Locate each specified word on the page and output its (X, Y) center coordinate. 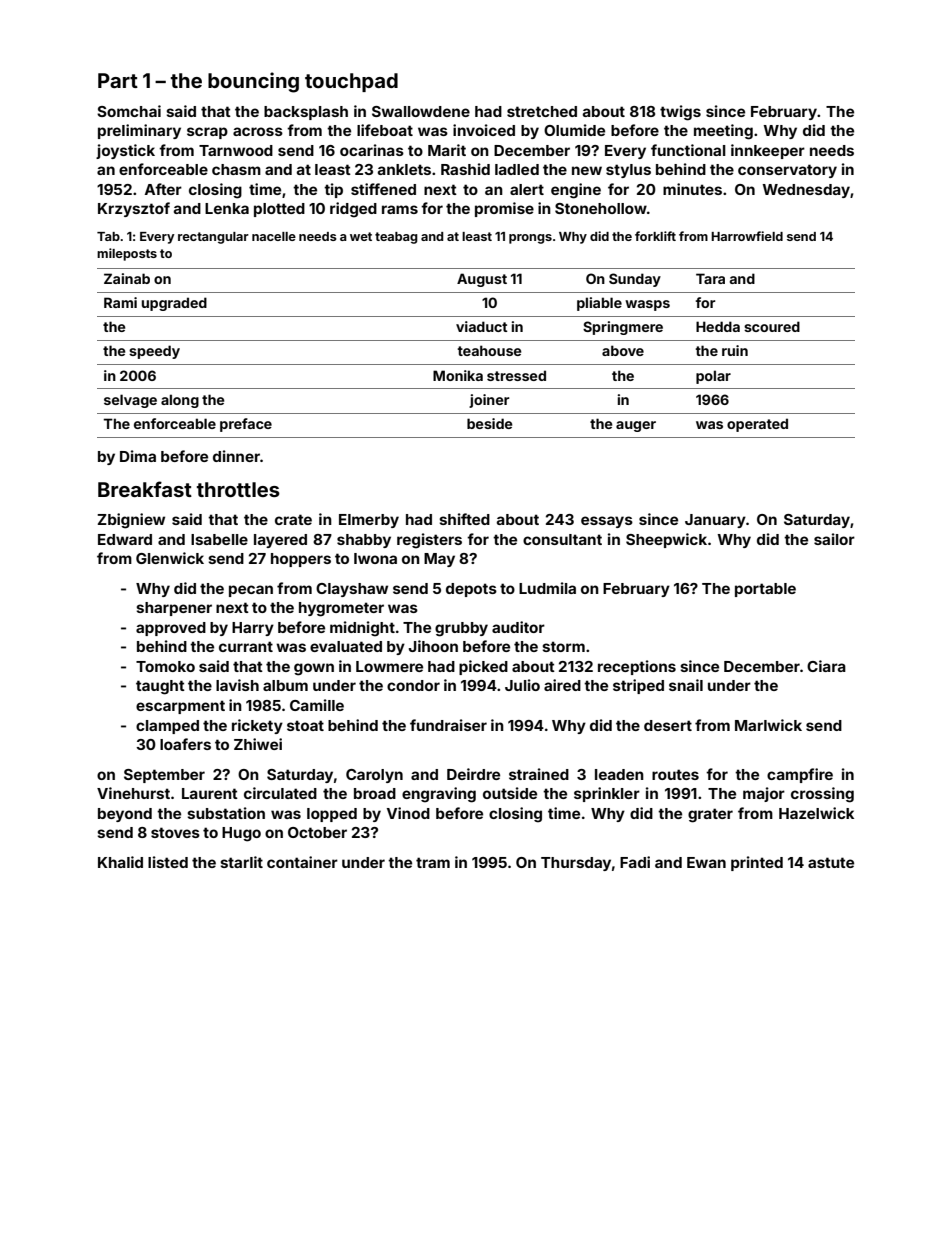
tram (433, 862)
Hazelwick (816, 813)
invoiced (484, 130)
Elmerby (369, 521)
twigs (680, 113)
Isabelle (219, 539)
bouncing (253, 82)
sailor (834, 539)
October (317, 832)
